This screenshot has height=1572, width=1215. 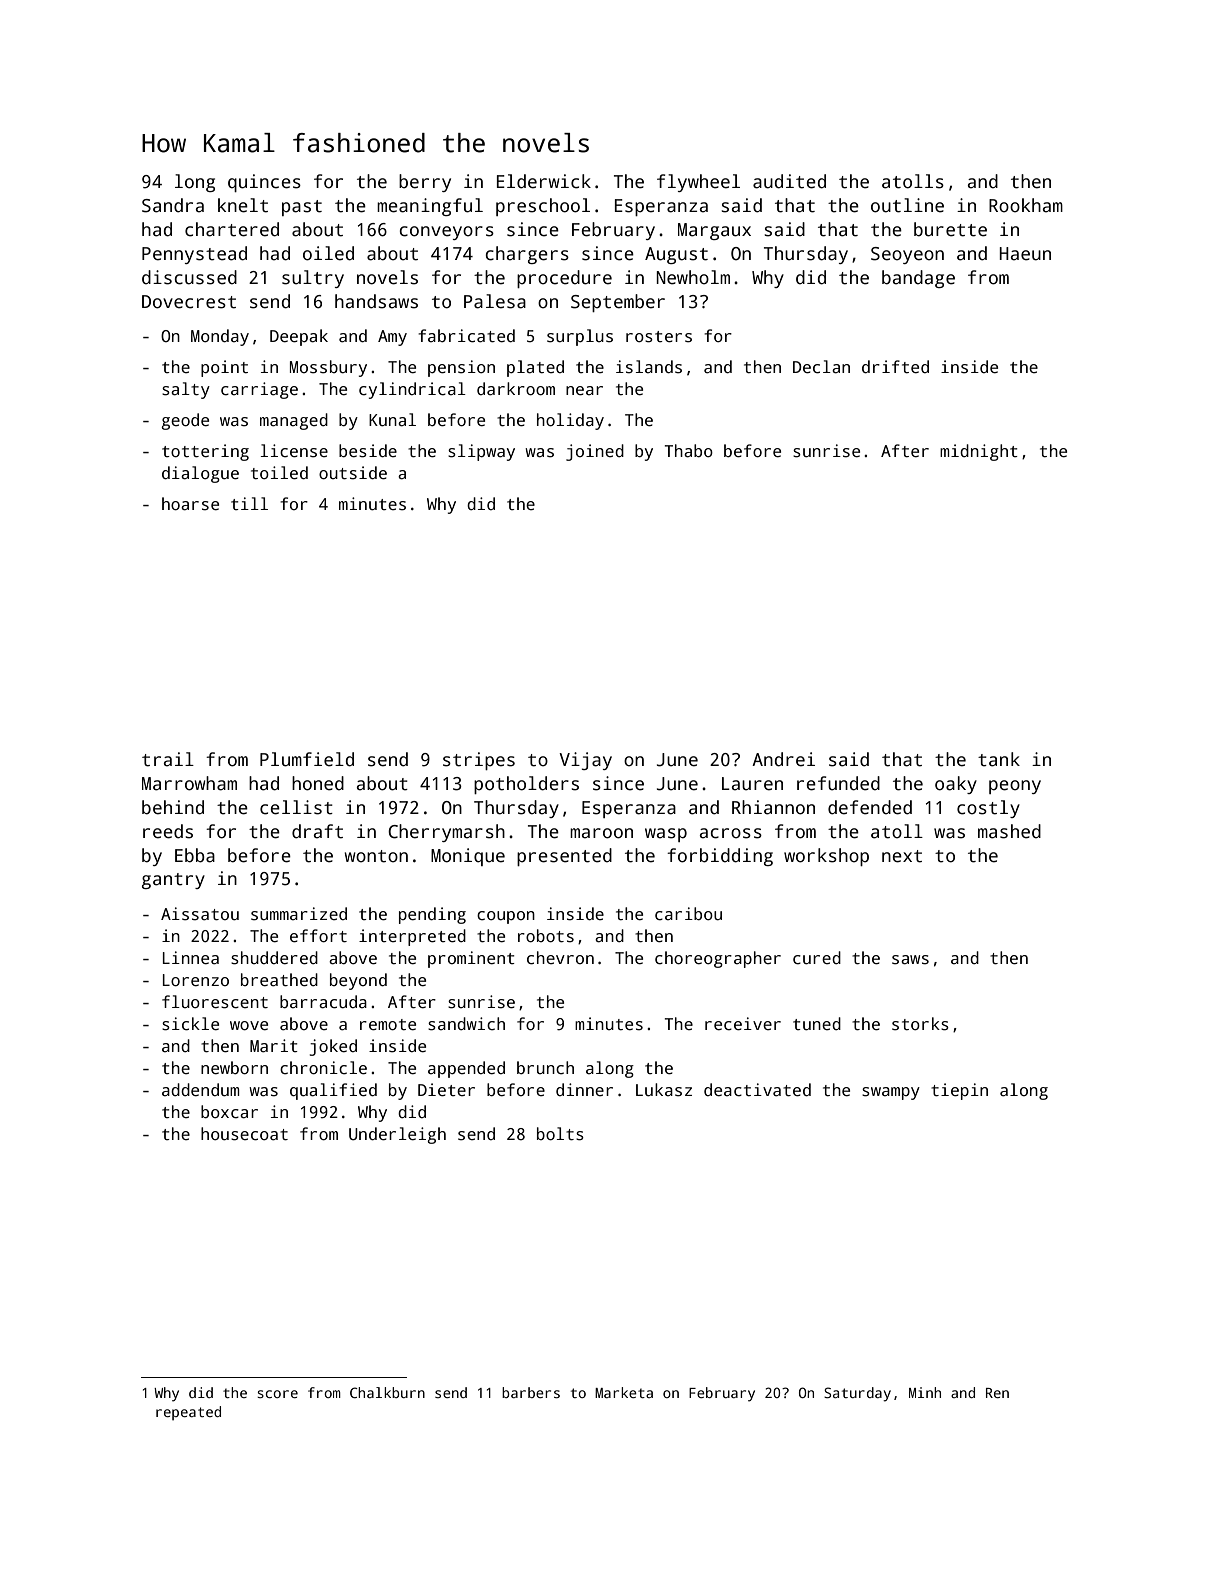 What do you see at coordinates (959, 1091) in the screenshot?
I see `tiepin` at bounding box center [959, 1091].
